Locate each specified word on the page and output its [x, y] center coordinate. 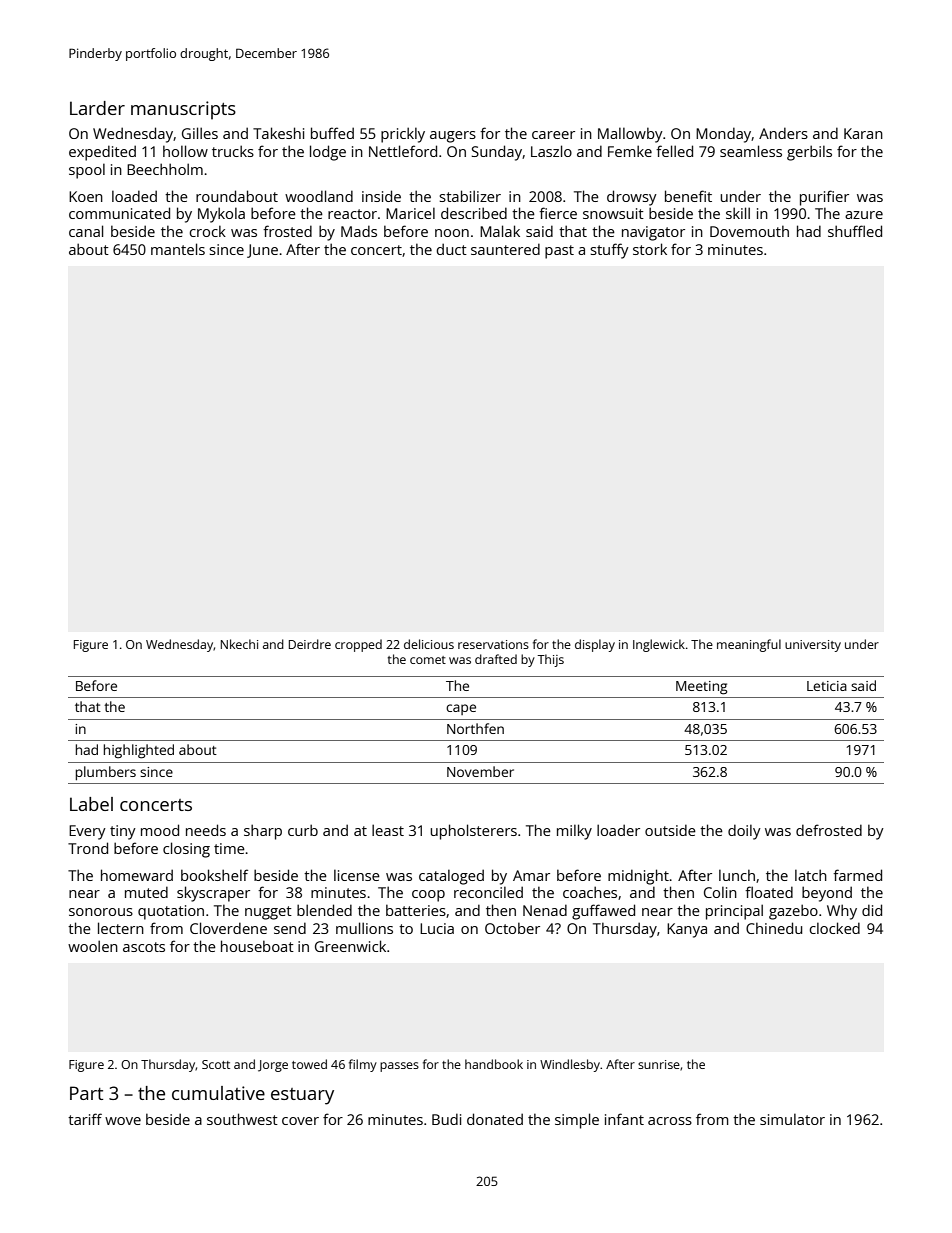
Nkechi [239, 644]
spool [87, 171]
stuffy [609, 251]
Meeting [701, 688]
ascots [144, 947]
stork [650, 249]
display [595, 645]
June [262, 251]
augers [453, 137]
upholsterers [473, 832]
